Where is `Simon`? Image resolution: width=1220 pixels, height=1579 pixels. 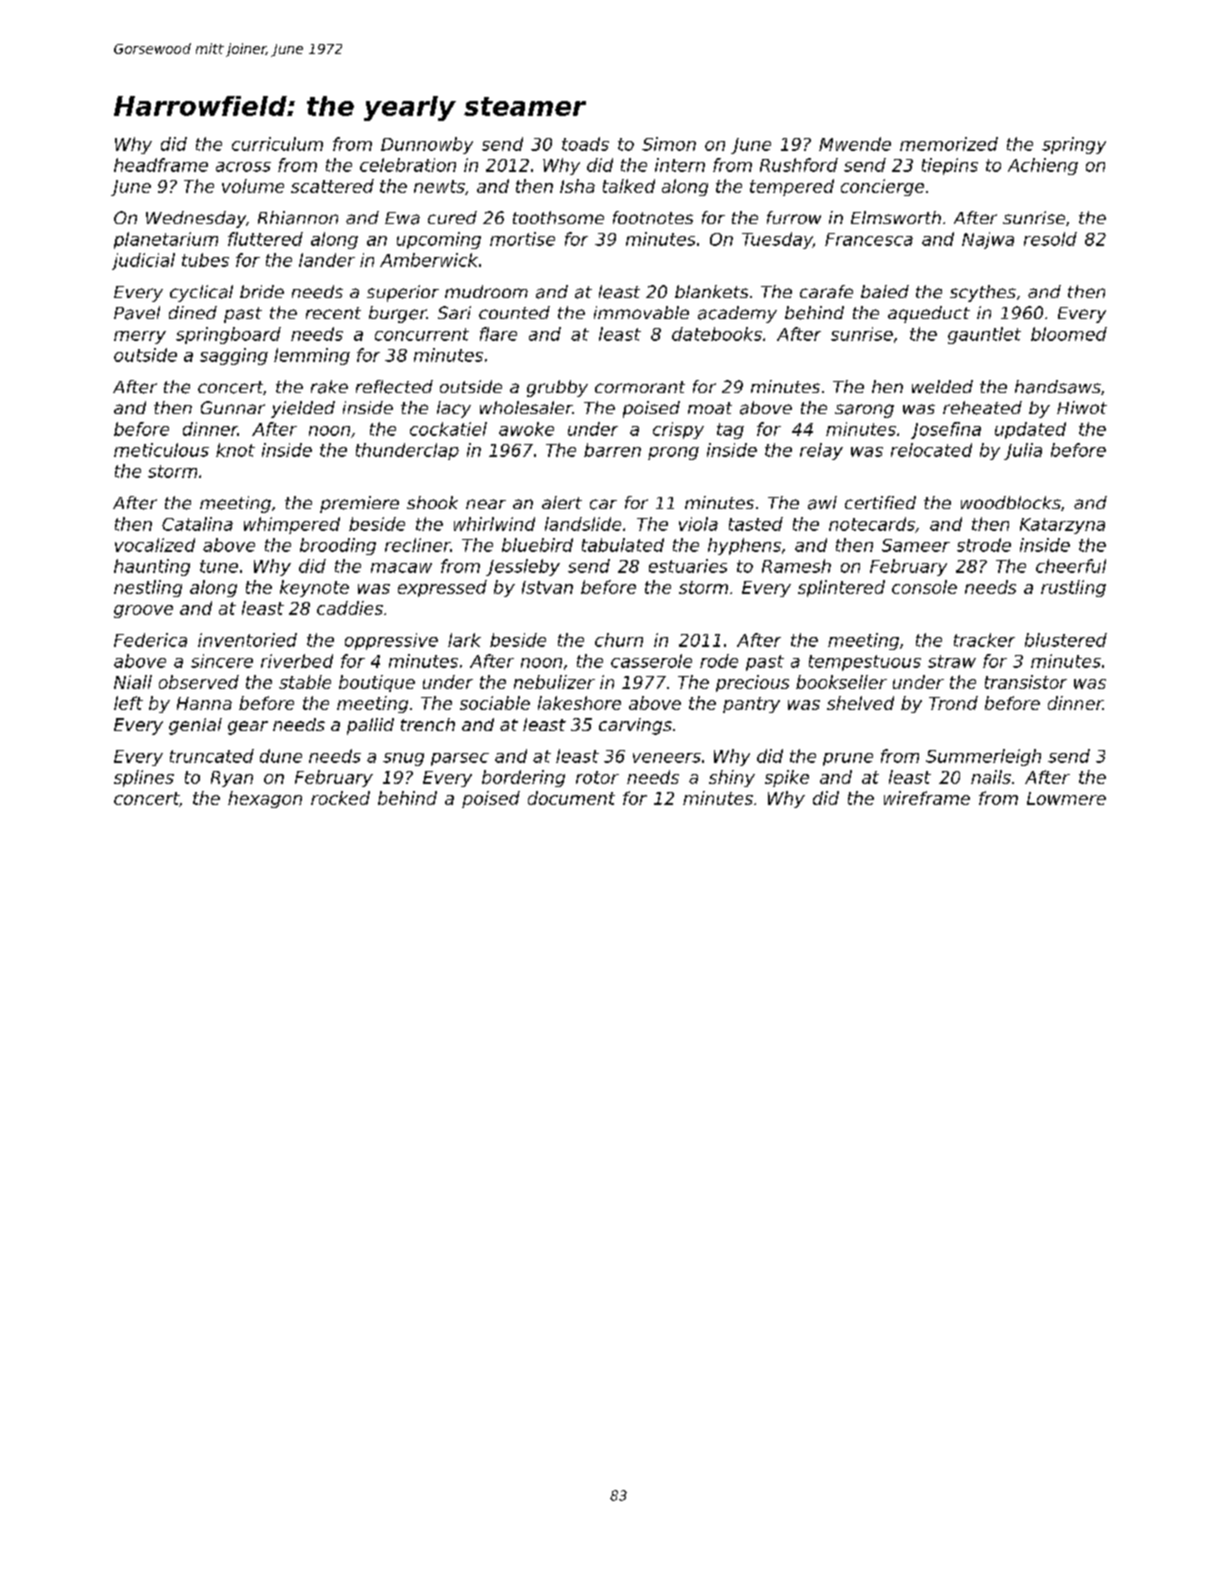 Simon is located at coordinates (669, 144).
